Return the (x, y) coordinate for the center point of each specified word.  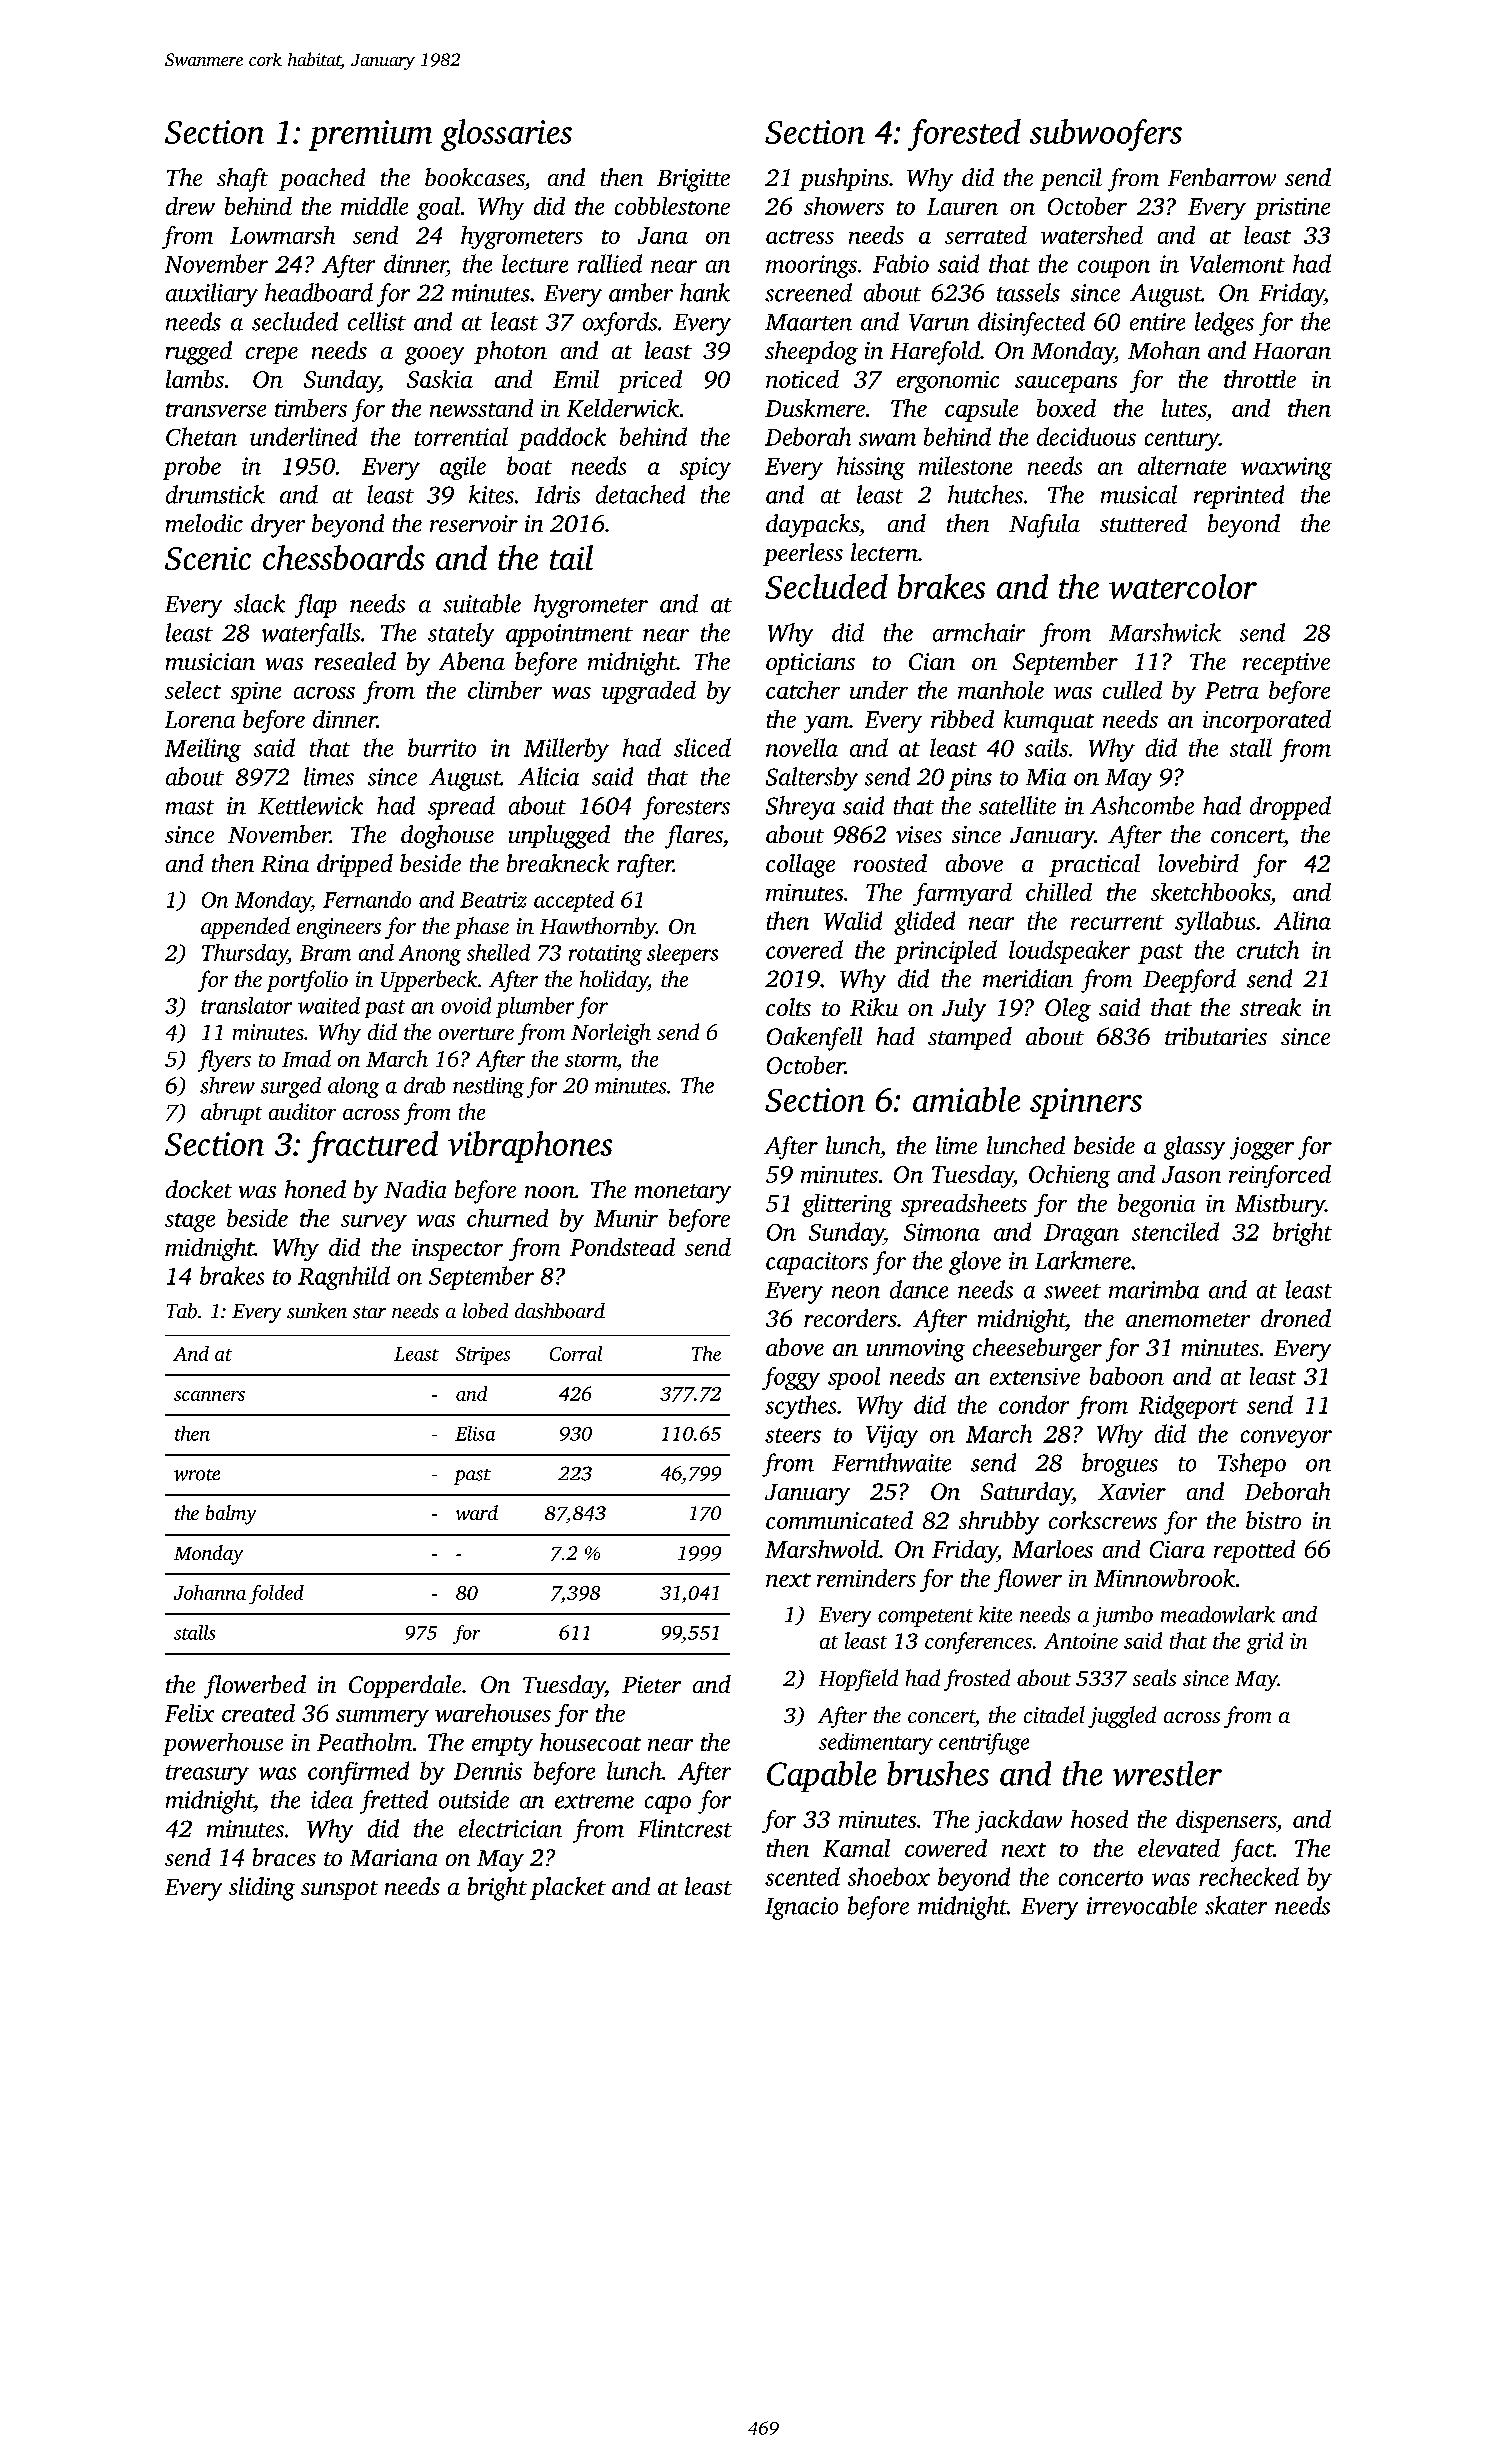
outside (474, 1799)
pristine (1292, 209)
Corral (576, 1353)
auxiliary (212, 295)
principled (945, 952)
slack (259, 603)
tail (571, 557)
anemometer (1188, 1320)
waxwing (1286, 468)
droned (1296, 1318)
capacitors (817, 1263)
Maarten (808, 322)
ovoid (466, 1005)
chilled (1059, 892)
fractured (372, 1147)
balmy (231, 1515)
